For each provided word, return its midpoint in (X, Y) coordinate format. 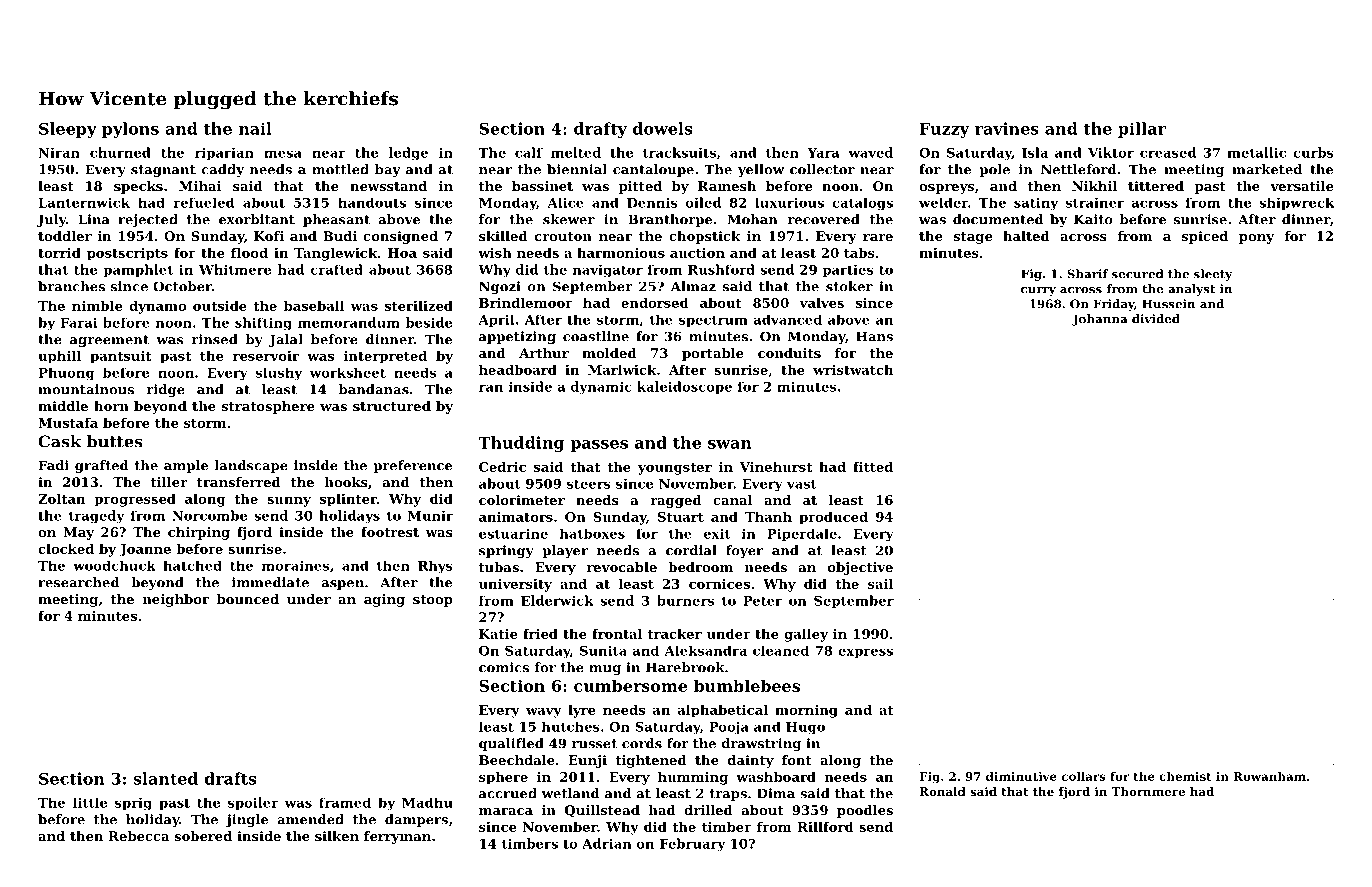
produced (833, 518)
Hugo (805, 728)
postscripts (127, 254)
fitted (873, 467)
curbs (1313, 152)
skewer (569, 219)
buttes (115, 441)
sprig (133, 804)
